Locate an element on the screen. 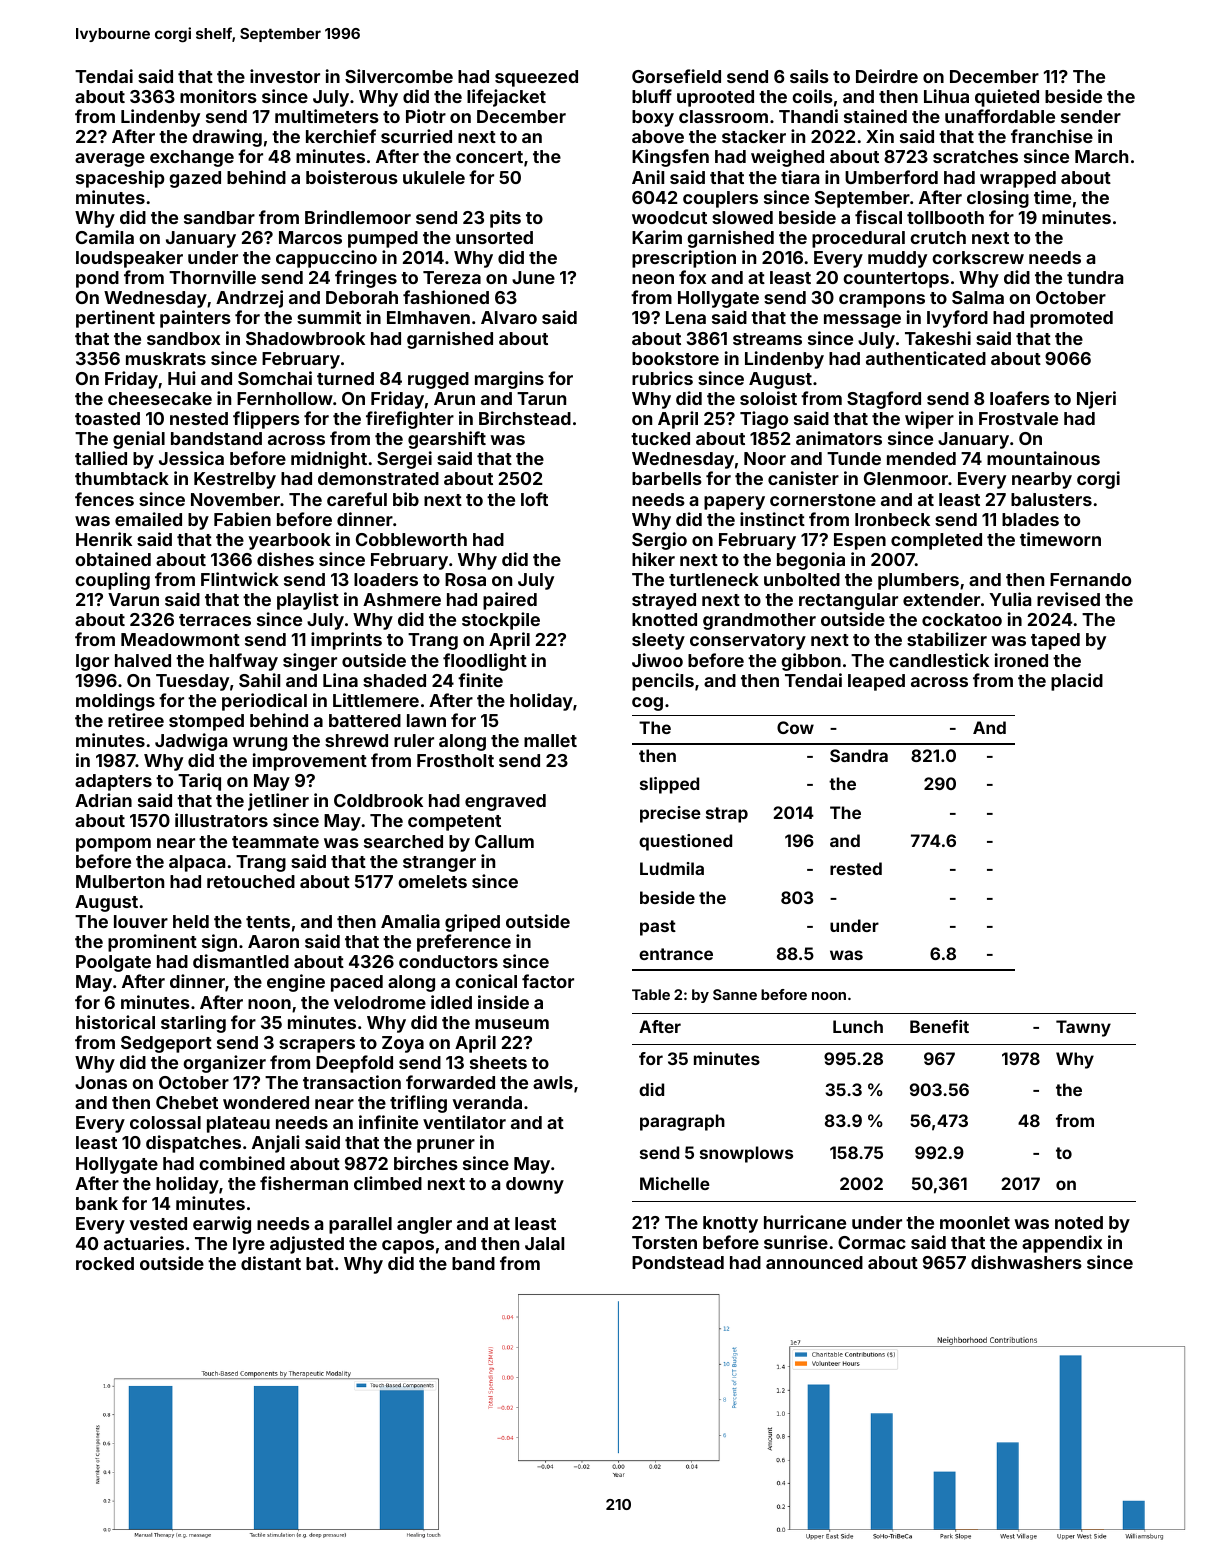  dishes is located at coordinates (285, 559).
